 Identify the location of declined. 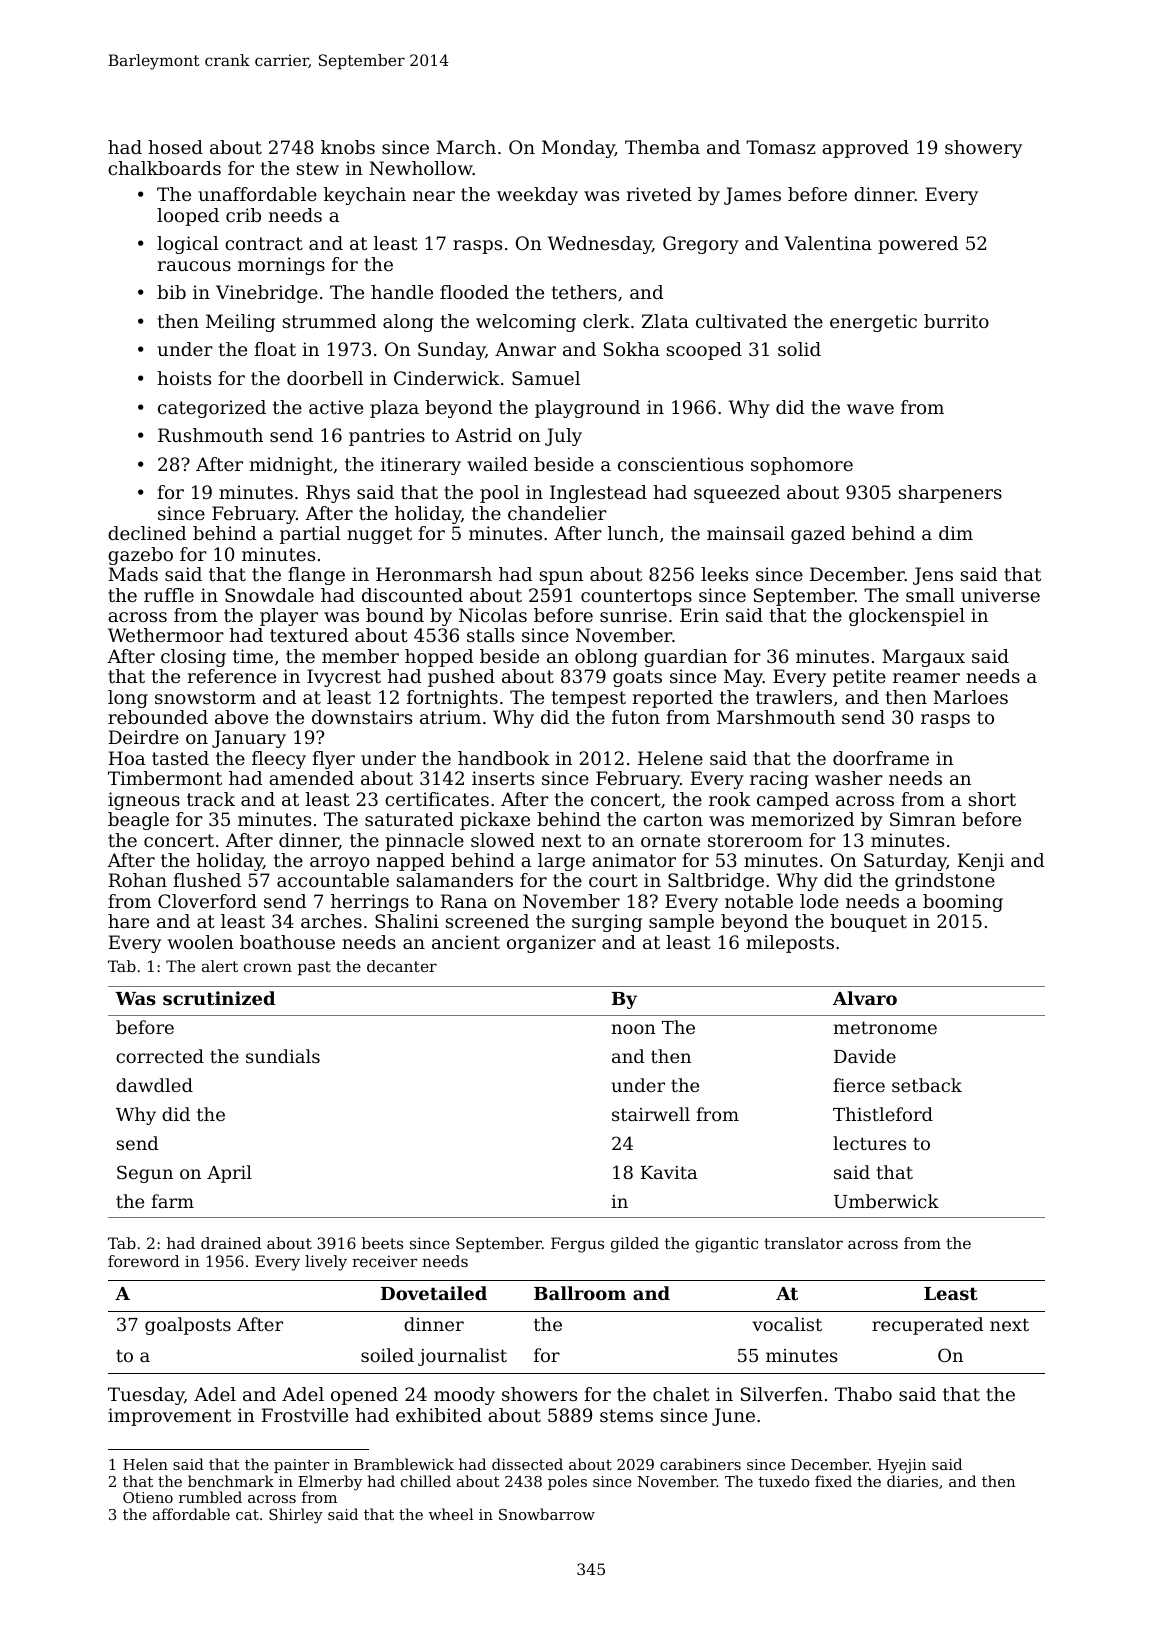
(147, 533).
